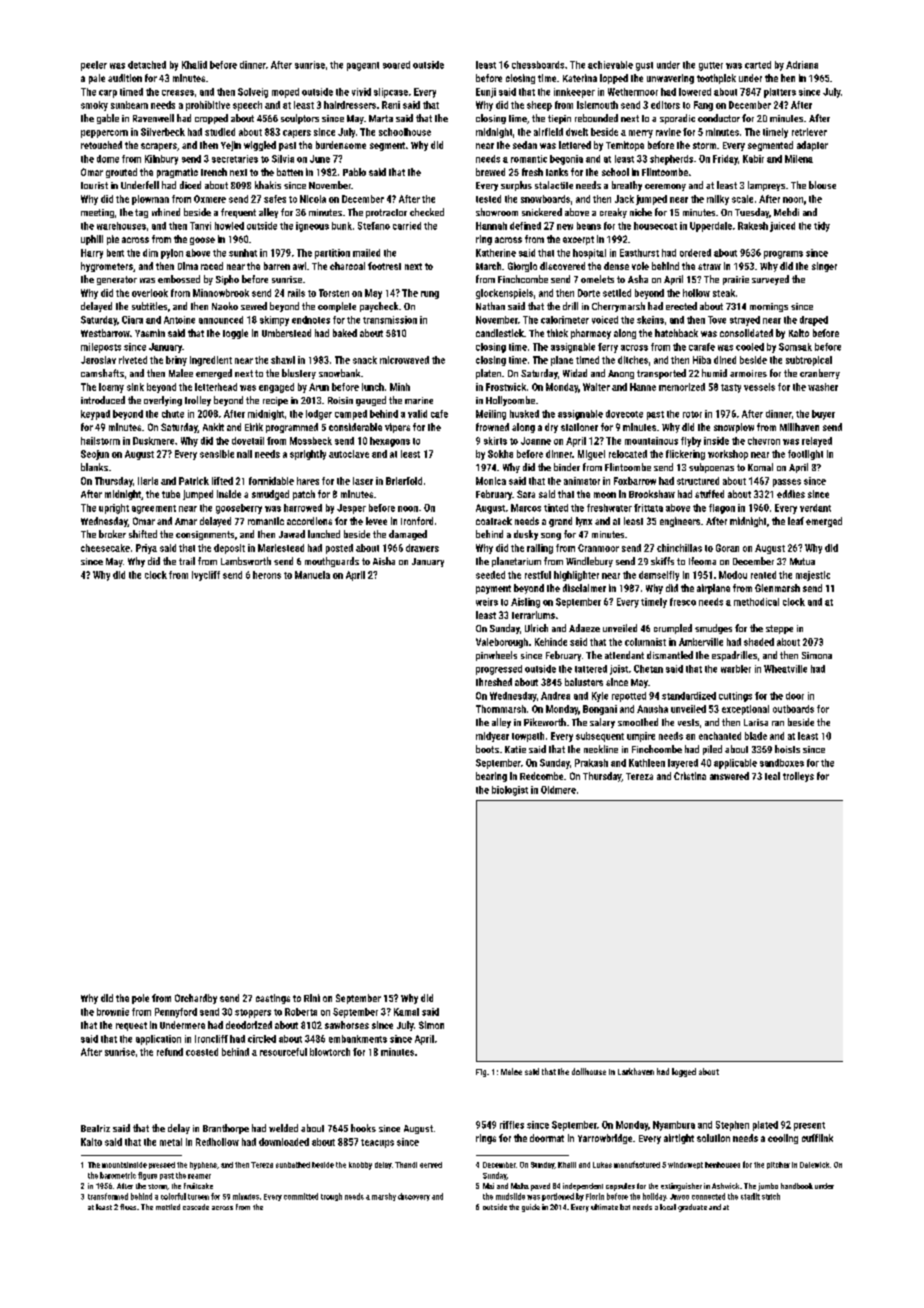  I want to click on flues, so click(128, 1207).
